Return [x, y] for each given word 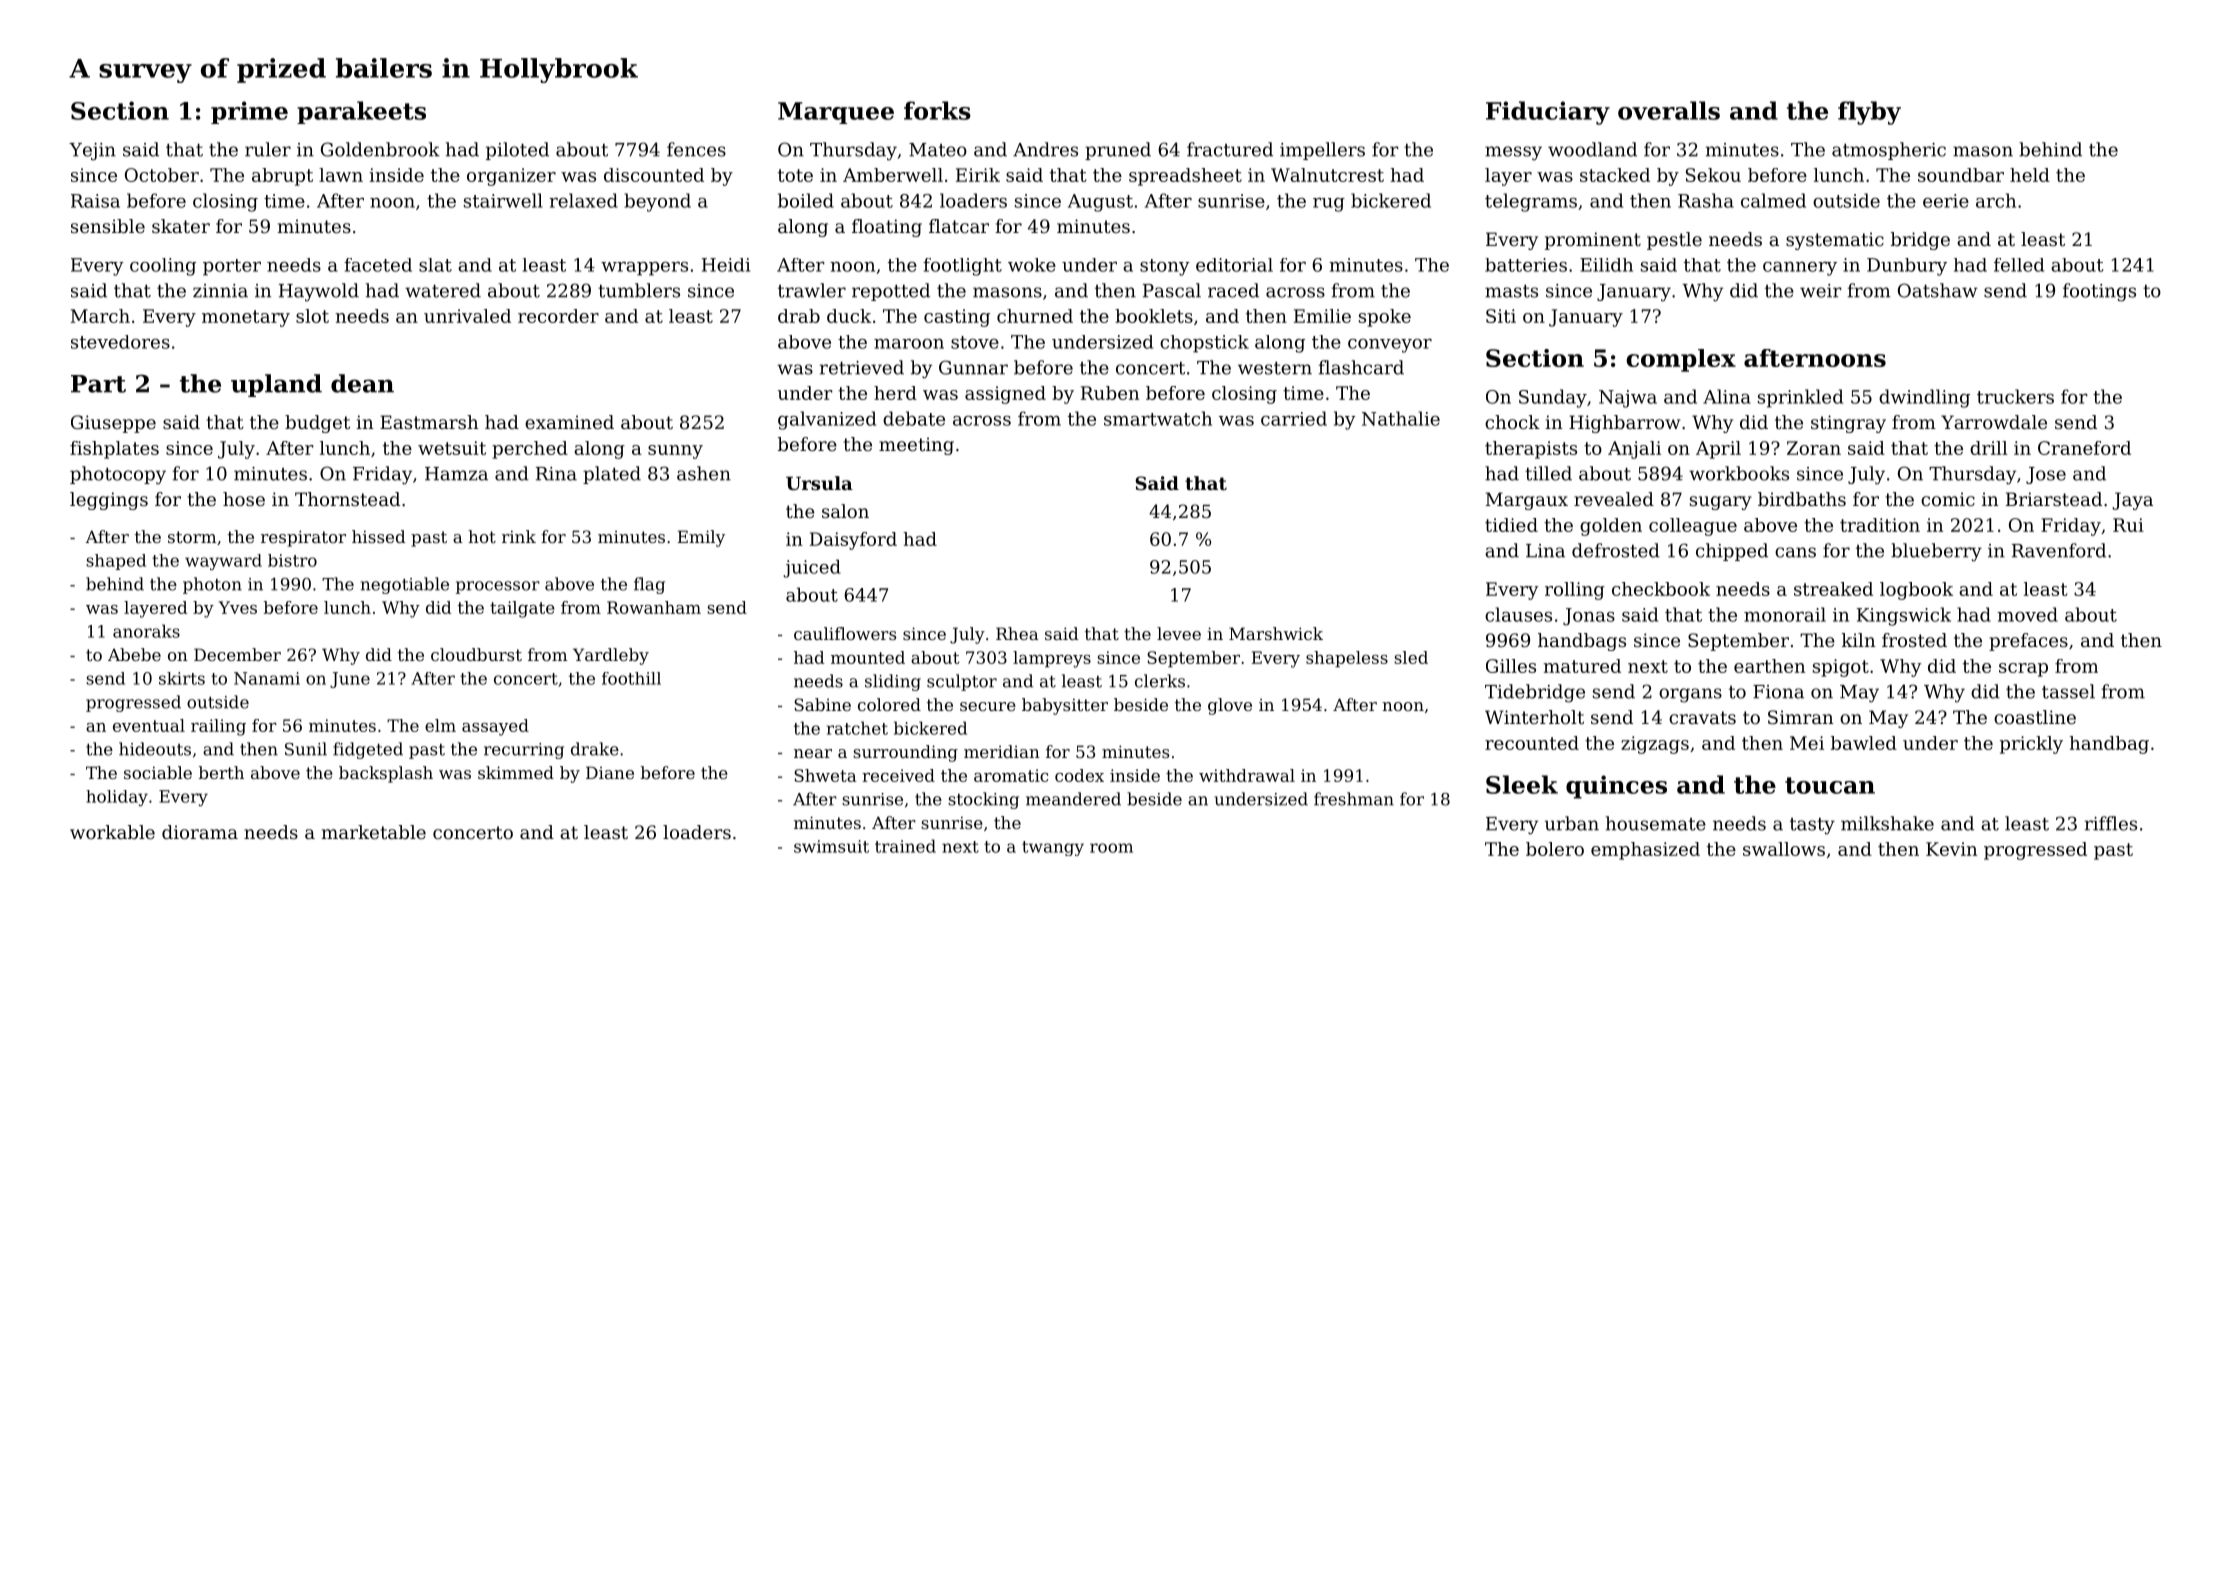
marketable [374, 832]
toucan [1830, 785]
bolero [1555, 849]
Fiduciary [1548, 113]
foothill [631, 678]
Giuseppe [113, 424]
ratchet [857, 728]
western [1275, 368]
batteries [1526, 265]
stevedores [120, 342]
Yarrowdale [1994, 422]
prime [249, 112]
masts [1511, 291]
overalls [1669, 110]
